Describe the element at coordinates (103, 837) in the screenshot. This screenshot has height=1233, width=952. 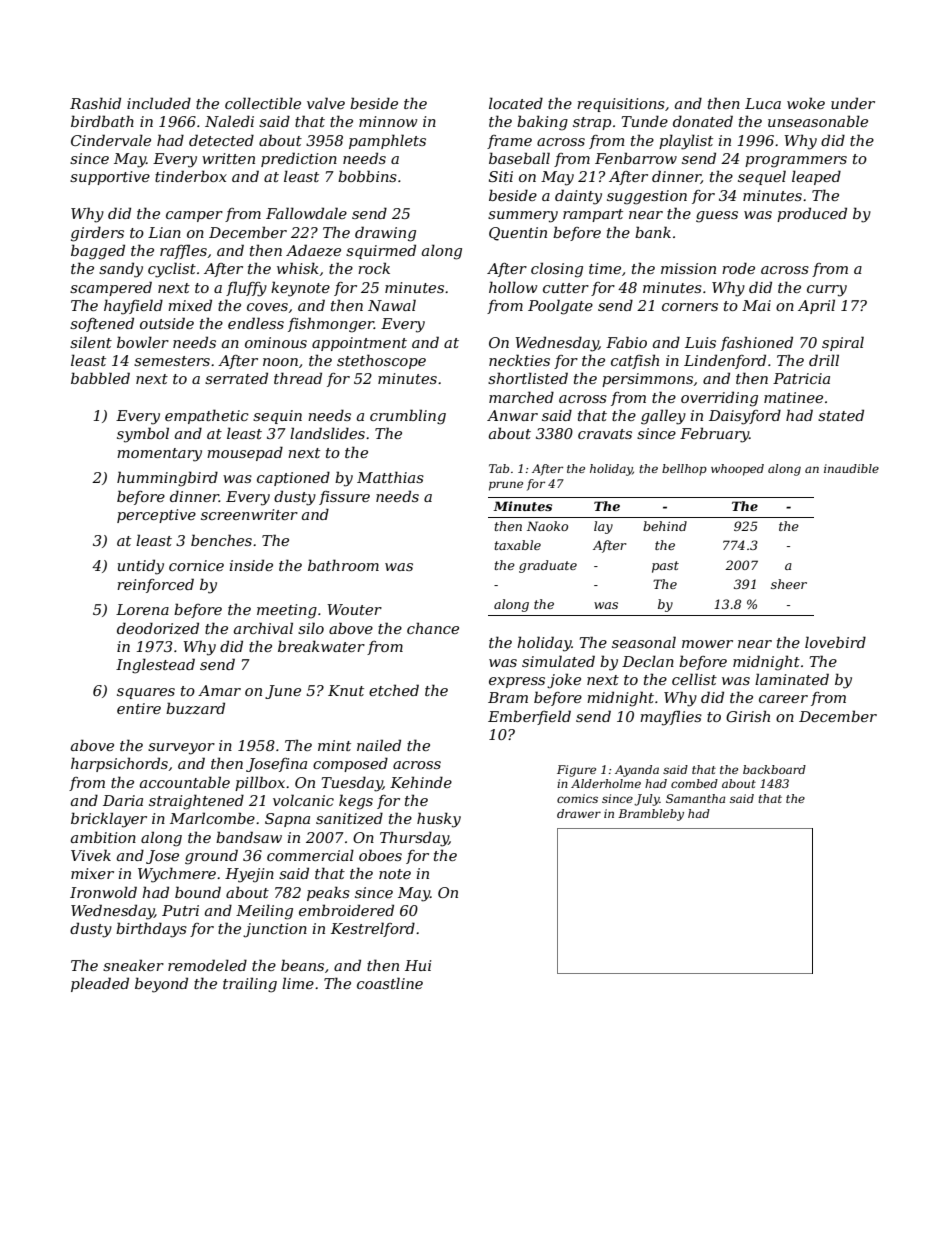
I see `ambition` at that location.
